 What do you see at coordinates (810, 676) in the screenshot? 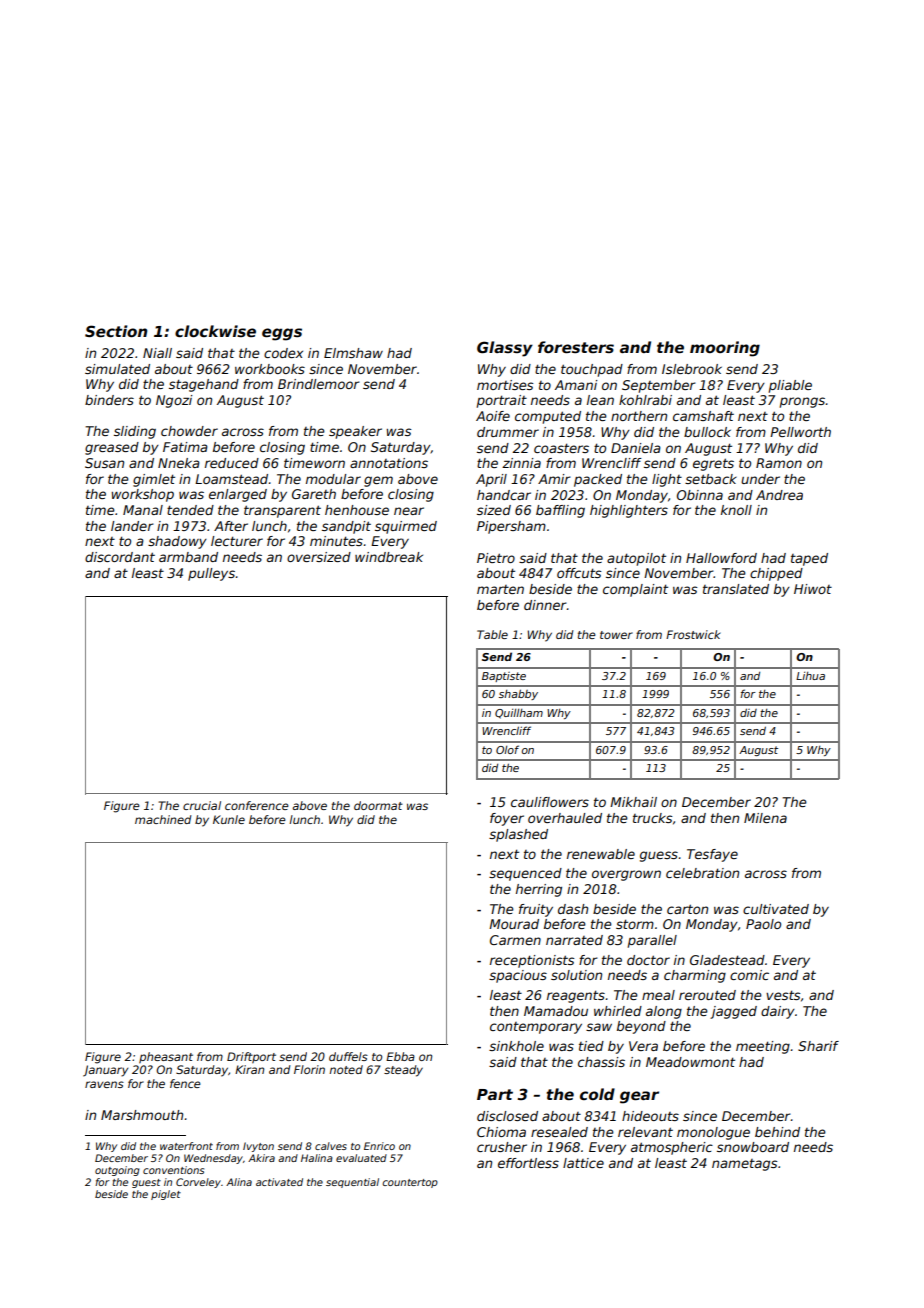
I see `Lihua` at bounding box center [810, 676].
